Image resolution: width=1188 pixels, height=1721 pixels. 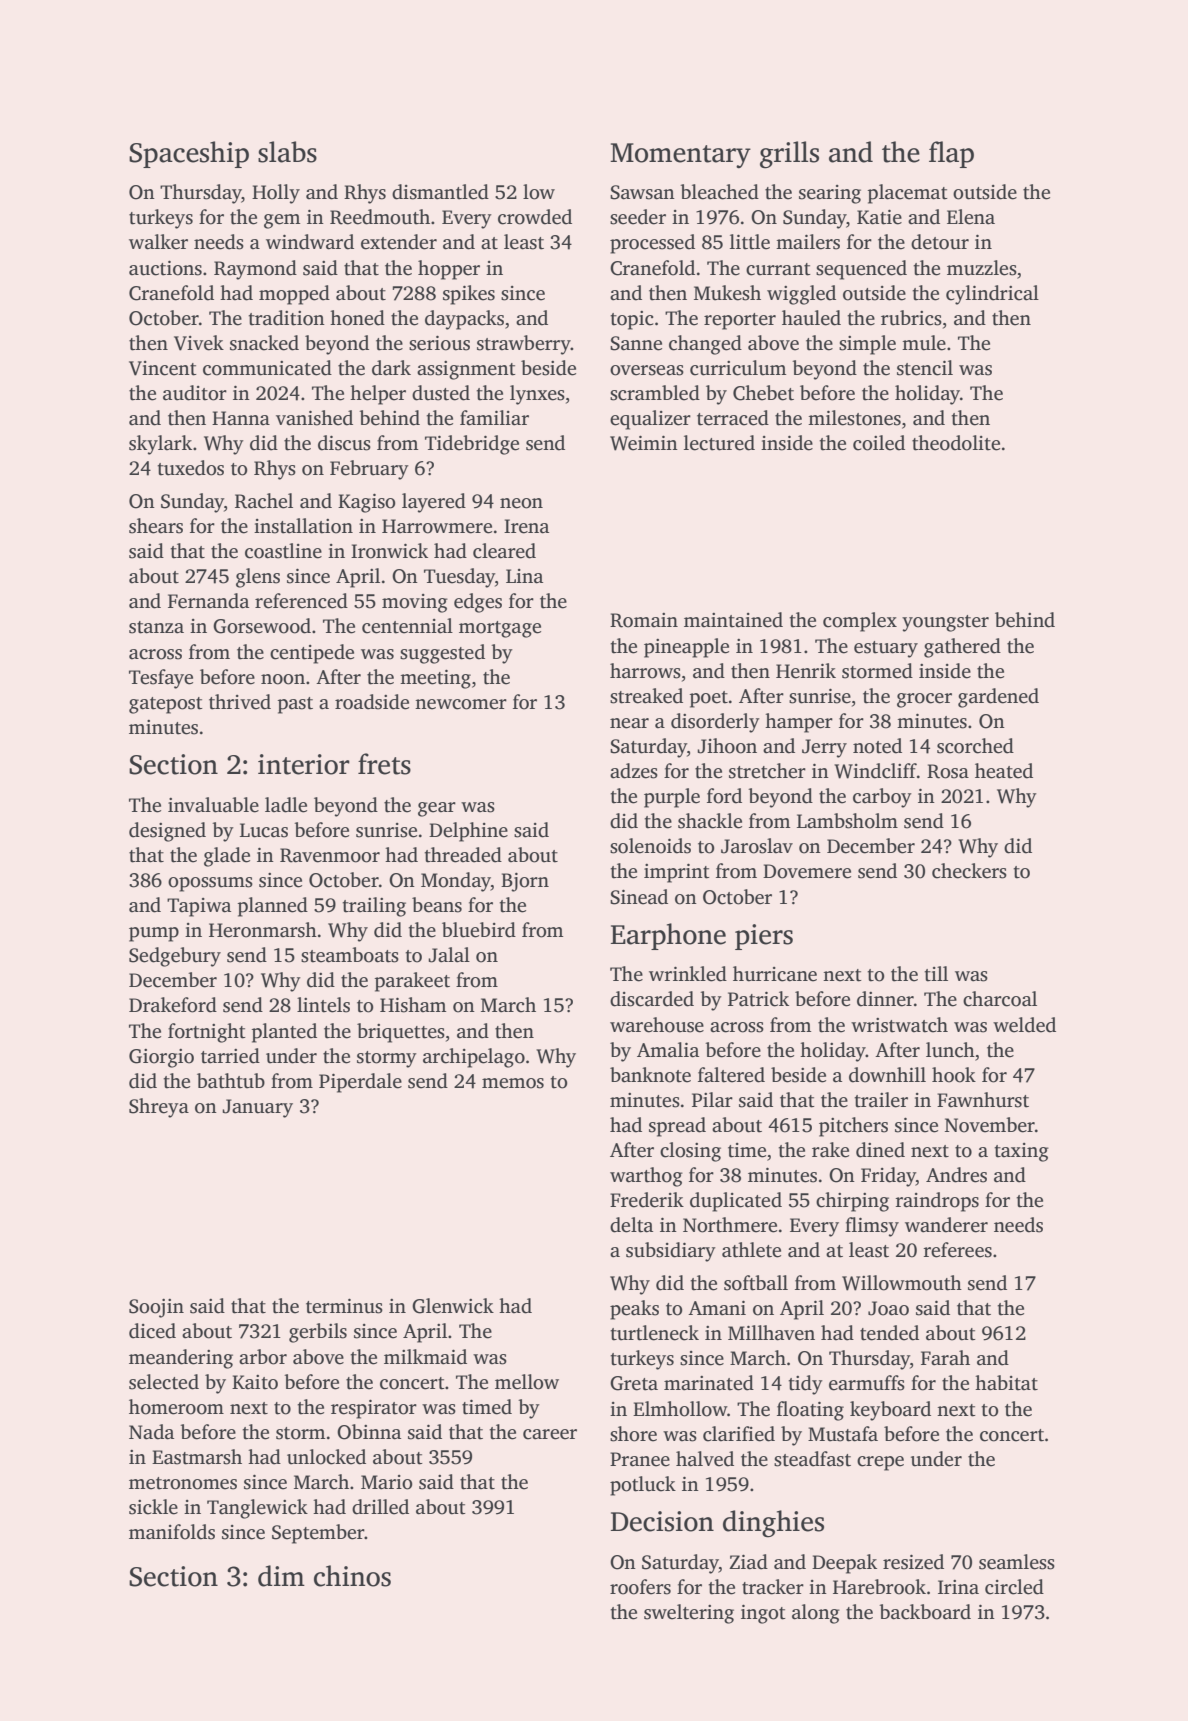 What do you see at coordinates (1017, 1562) in the screenshot?
I see `seamless` at bounding box center [1017, 1562].
